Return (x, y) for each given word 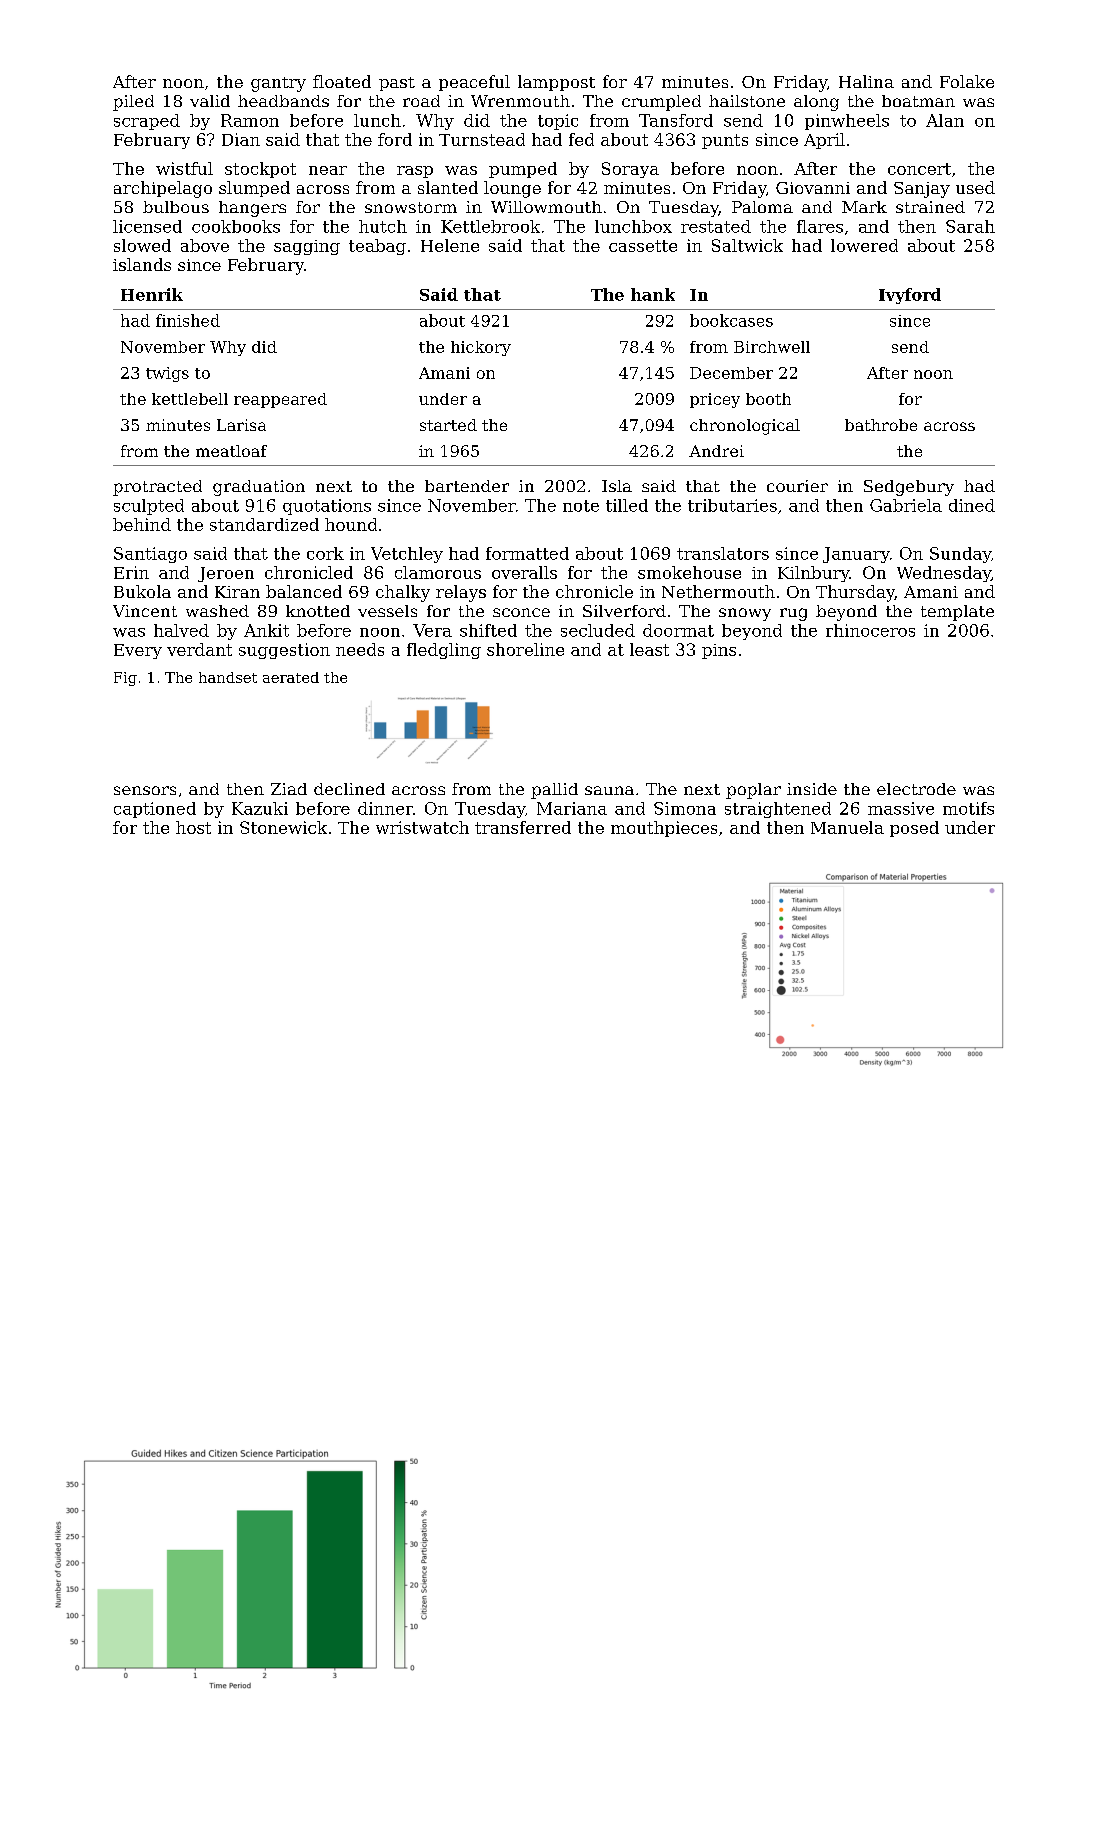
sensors (145, 790)
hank (653, 294)
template (957, 613)
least (649, 649)
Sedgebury (909, 488)
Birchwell (772, 347)
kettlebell (190, 399)
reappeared (280, 400)
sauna (609, 790)
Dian (241, 139)
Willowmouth (546, 207)
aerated (291, 677)
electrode (916, 789)
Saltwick (747, 245)
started (448, 425)
